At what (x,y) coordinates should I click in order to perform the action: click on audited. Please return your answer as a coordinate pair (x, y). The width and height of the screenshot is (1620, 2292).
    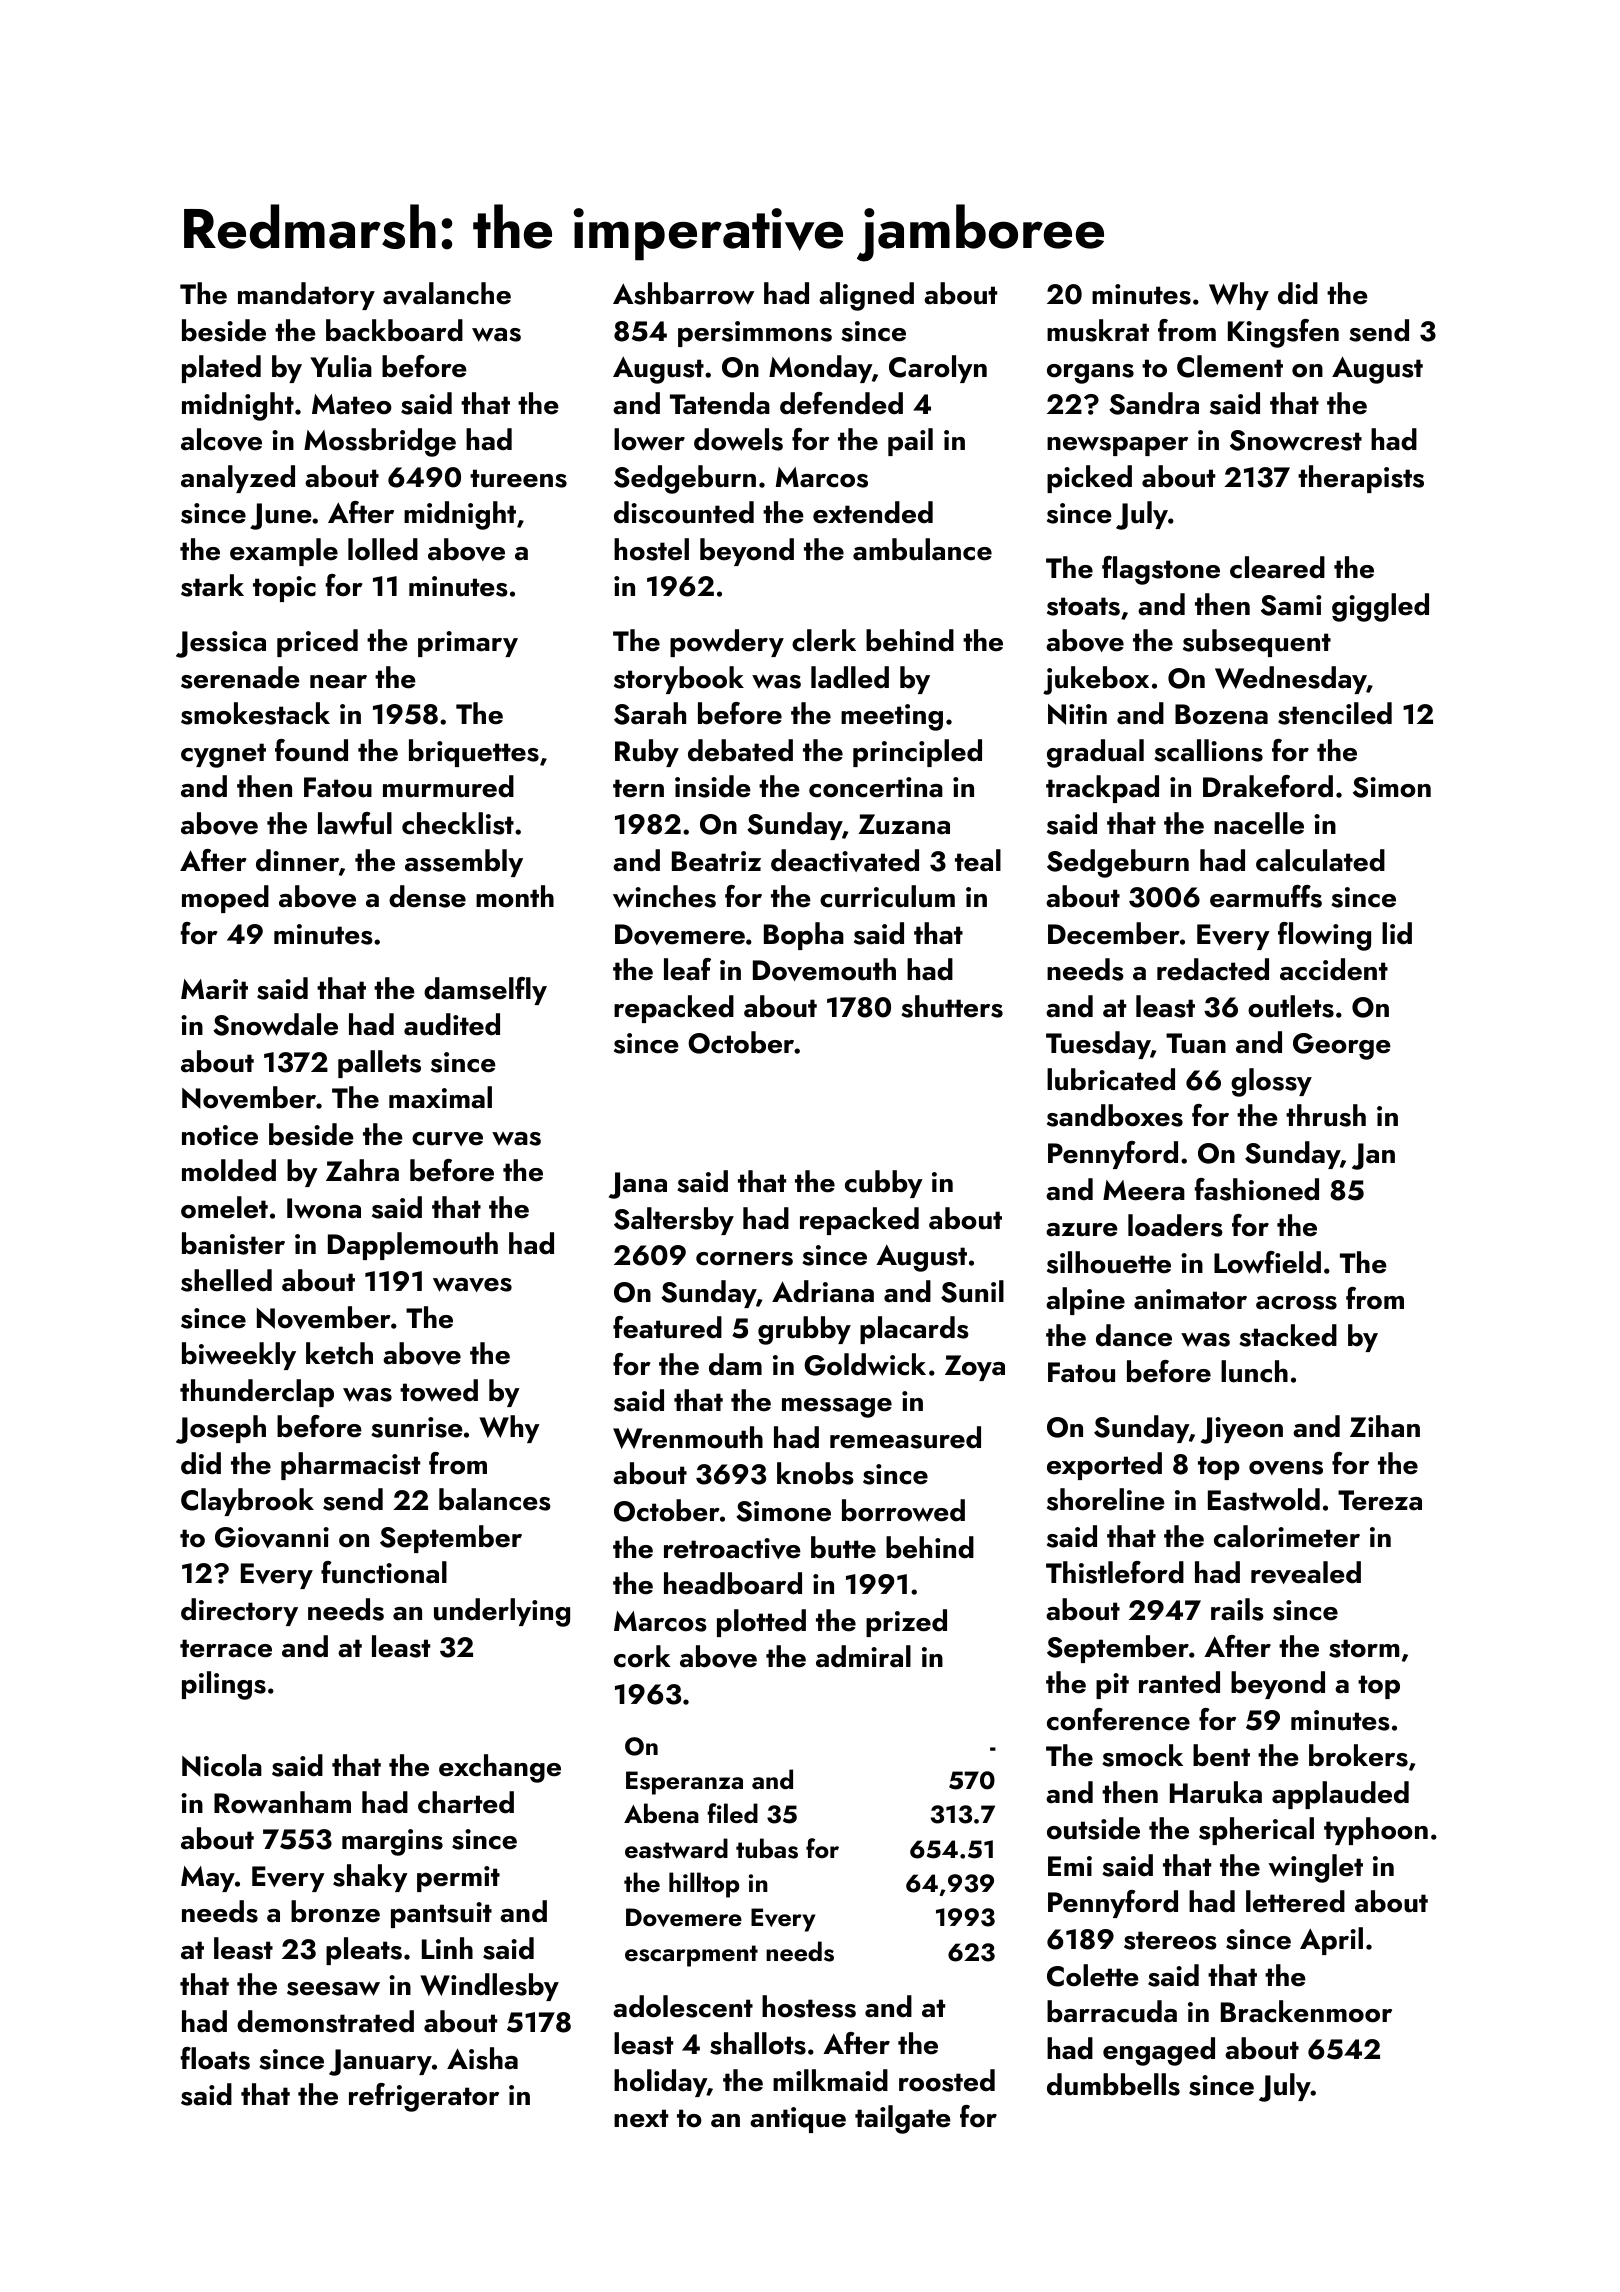
    Looking at the image, I should click on (452, 1024).
